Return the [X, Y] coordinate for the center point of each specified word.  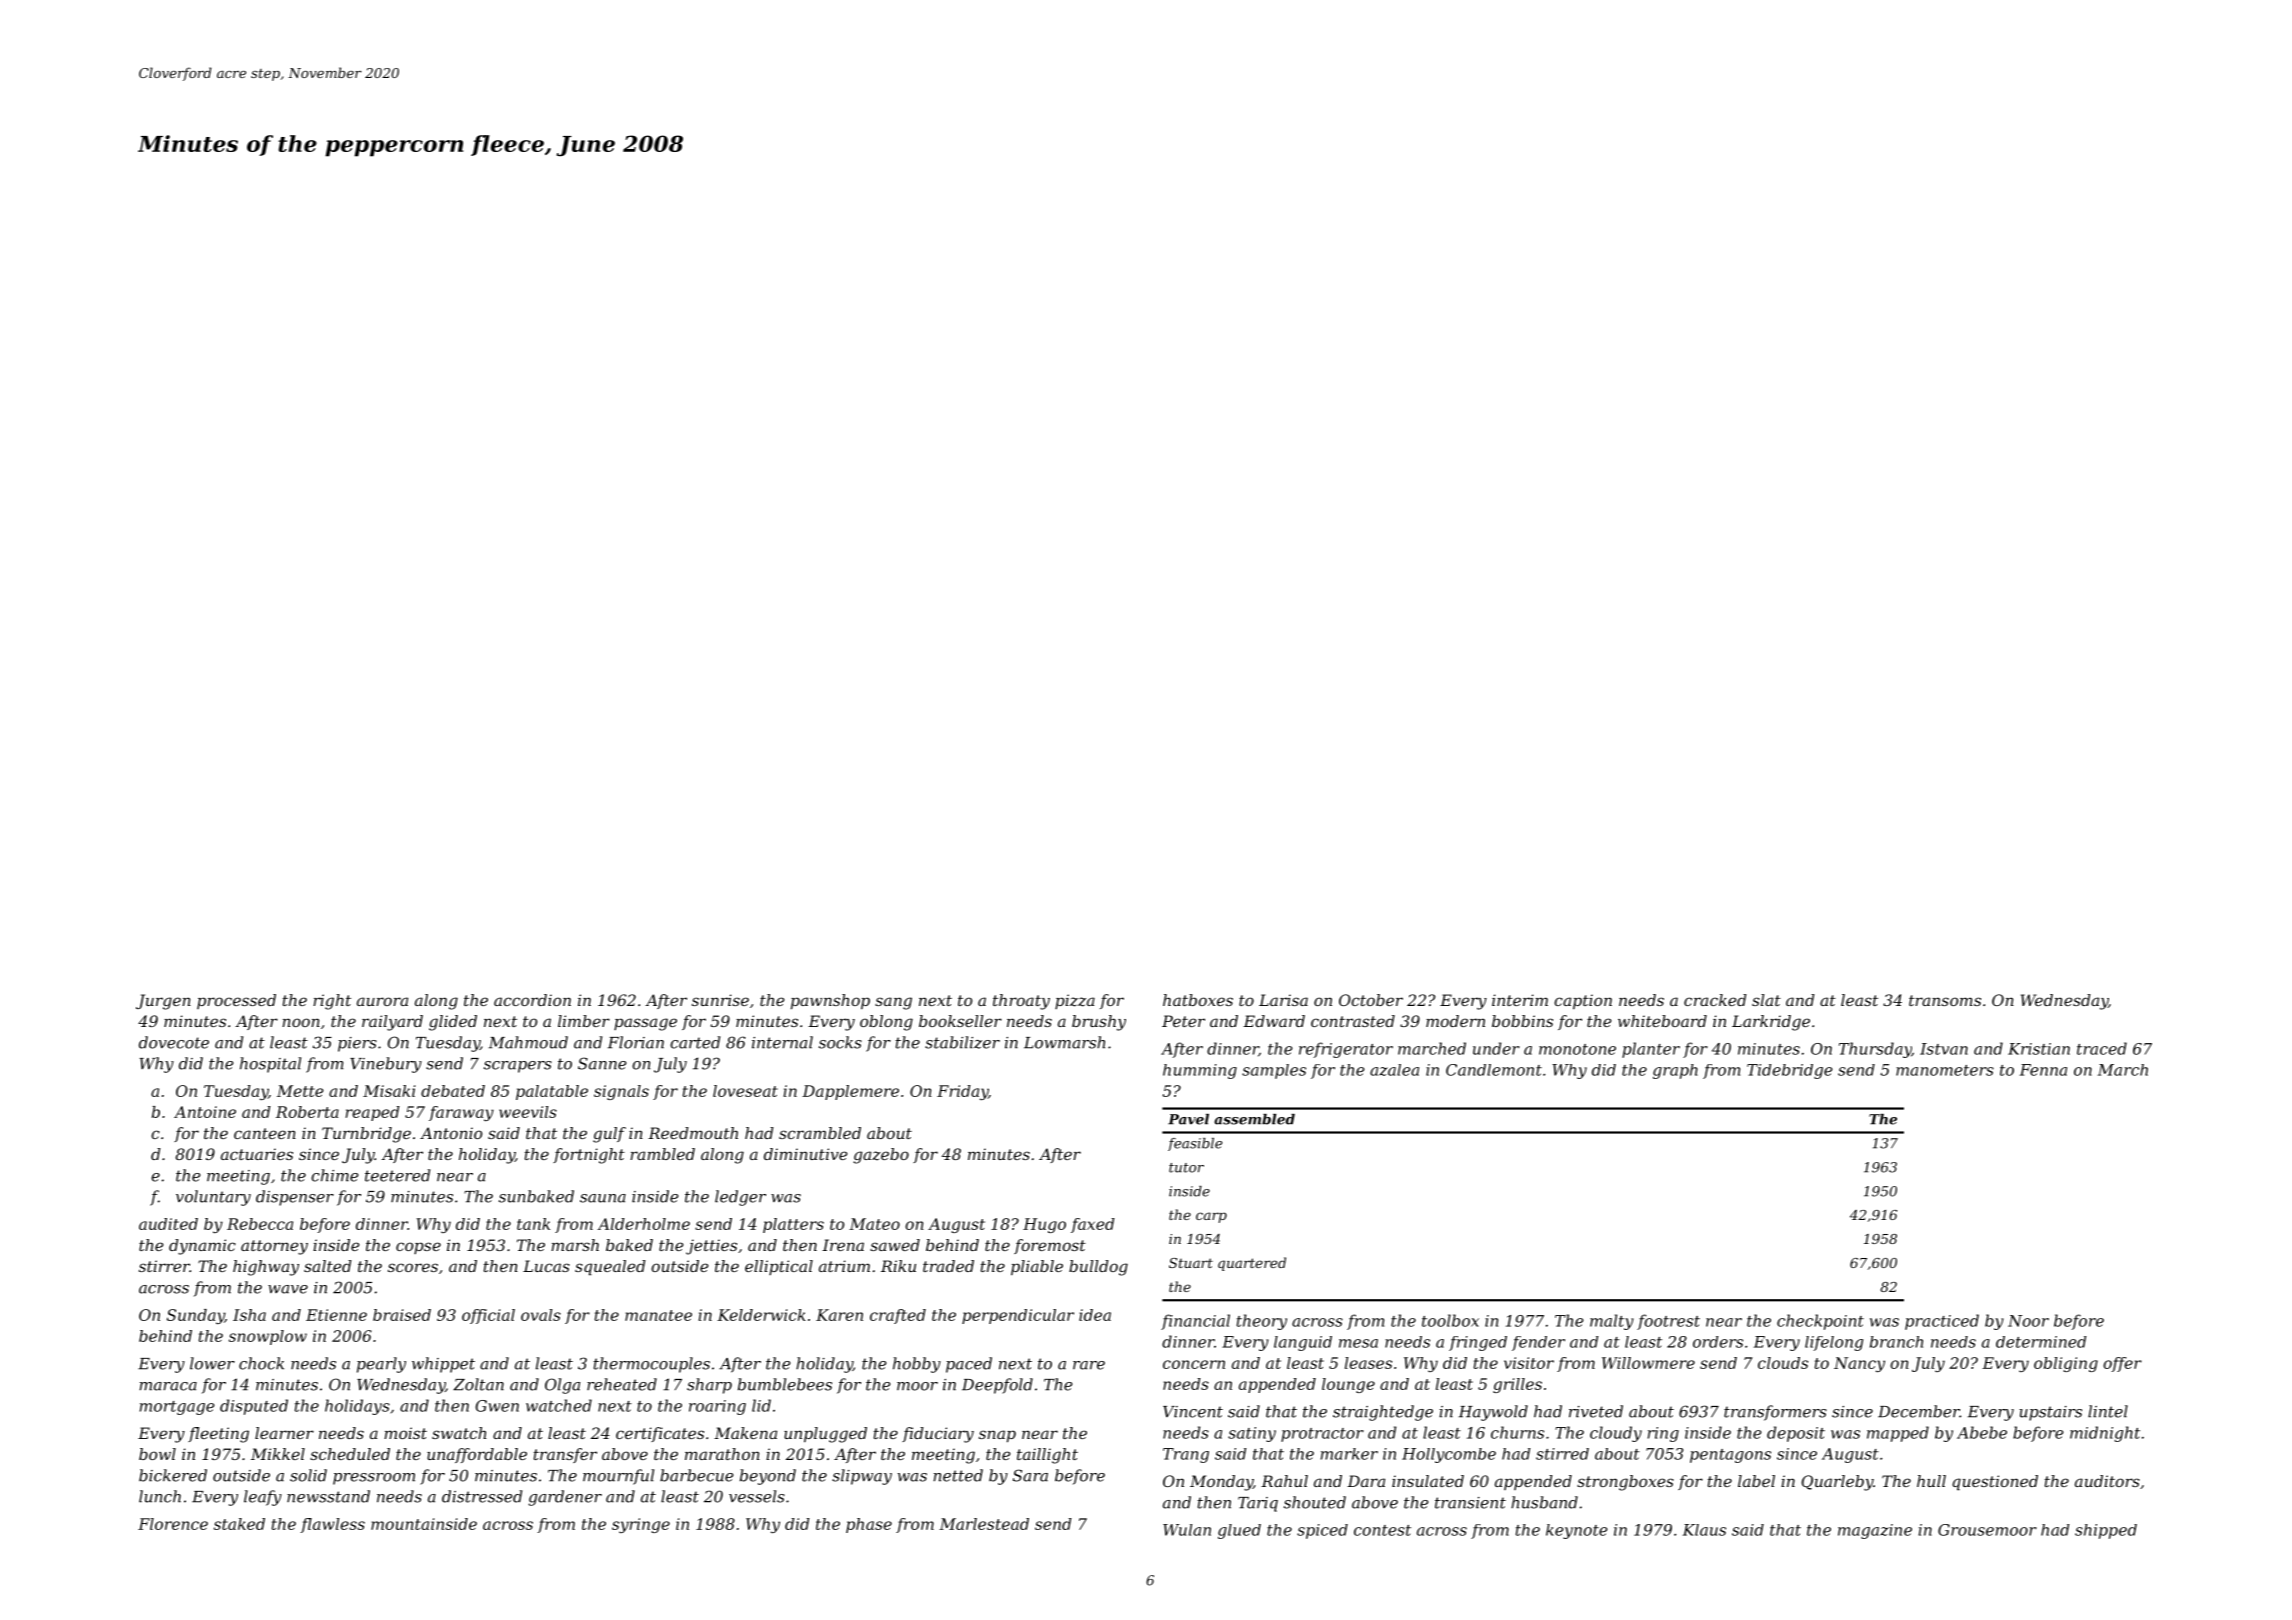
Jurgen [163, 1002]
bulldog [1098, 1268]
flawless [332, 1525]
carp [1211, 1217]
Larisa [1283, 1000]
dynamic [202, 1247]
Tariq [1258, 1504]
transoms [1945, 1000]
